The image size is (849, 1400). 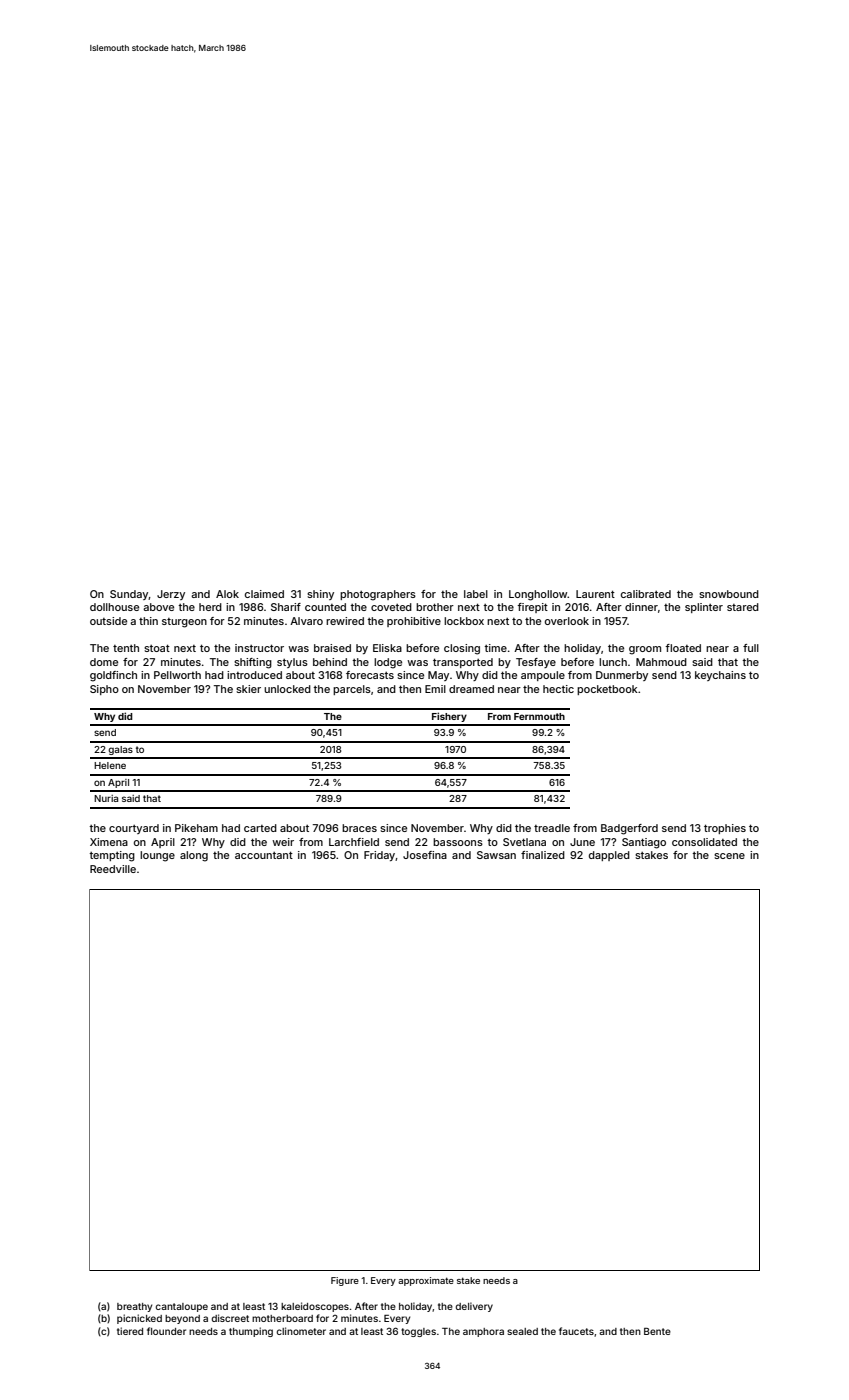 I want to click on kaleidoscopes, so click(x=315, y=1307).
